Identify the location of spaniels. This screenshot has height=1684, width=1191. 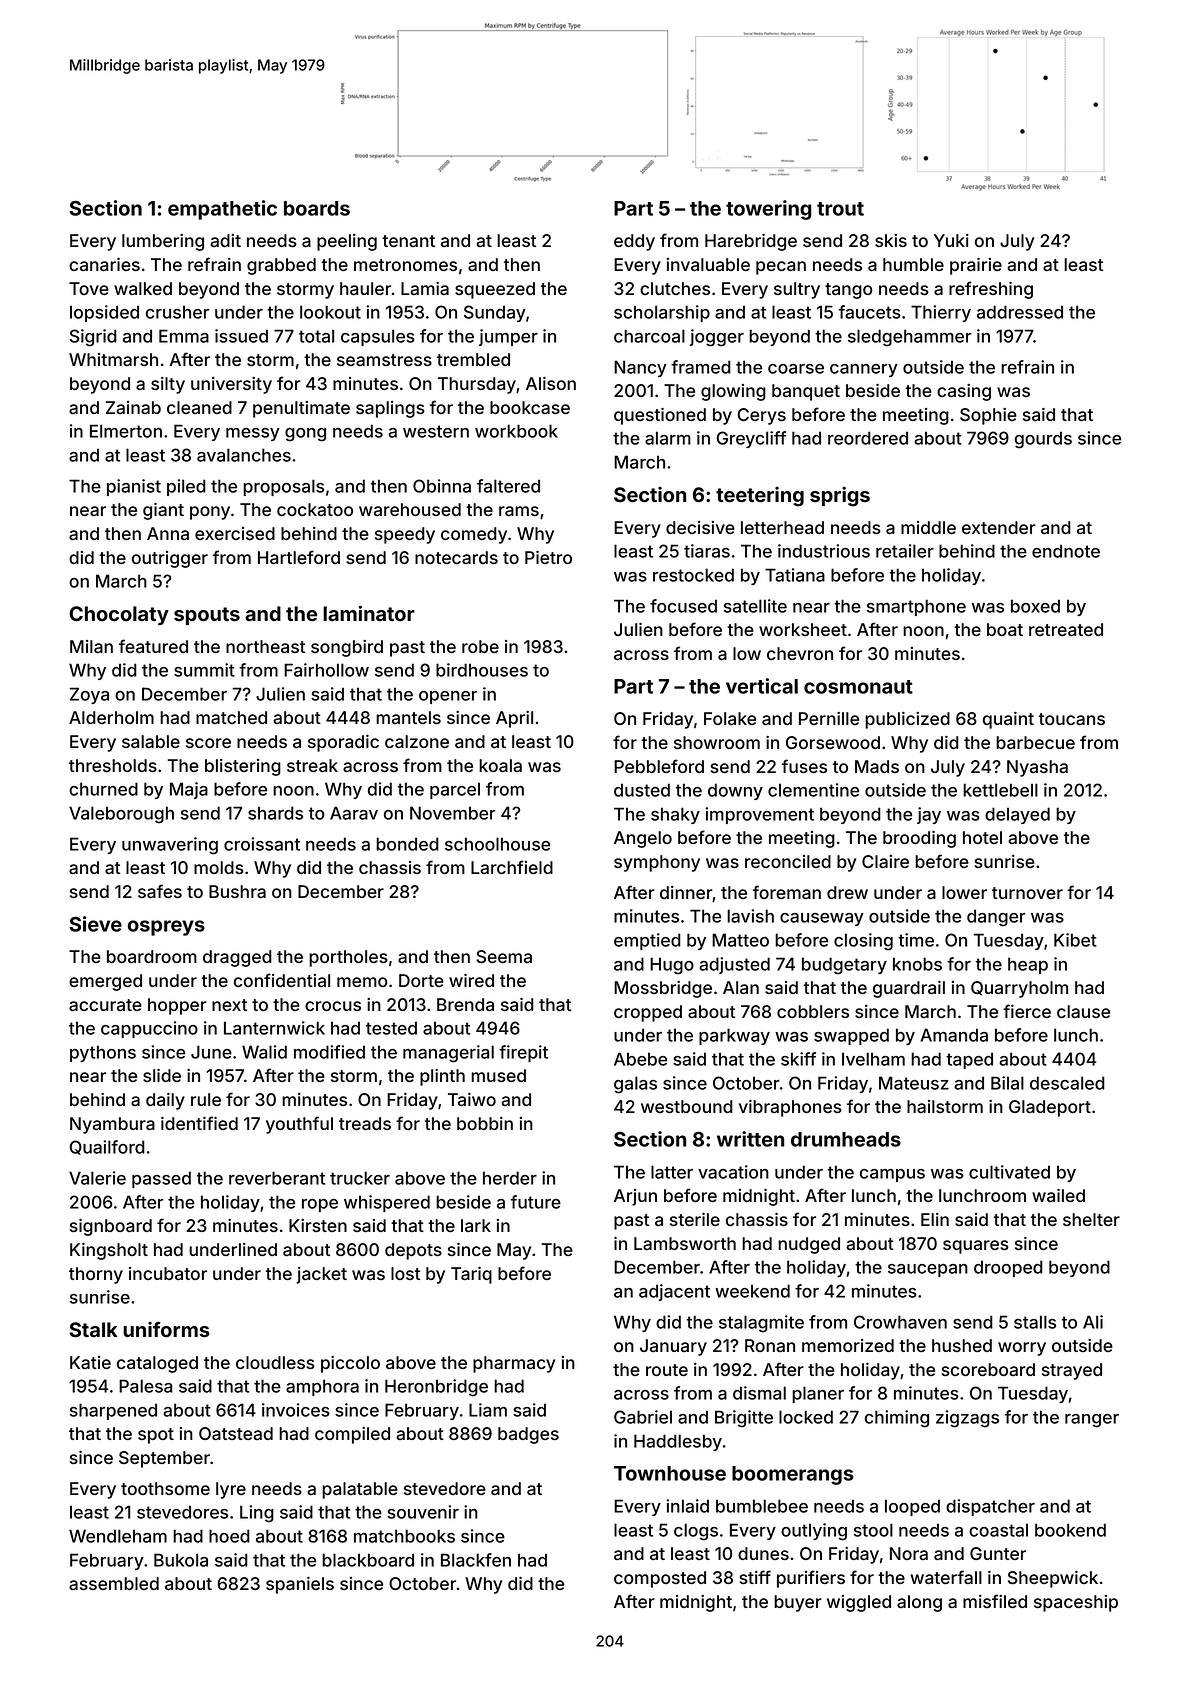
(300, 1585).
